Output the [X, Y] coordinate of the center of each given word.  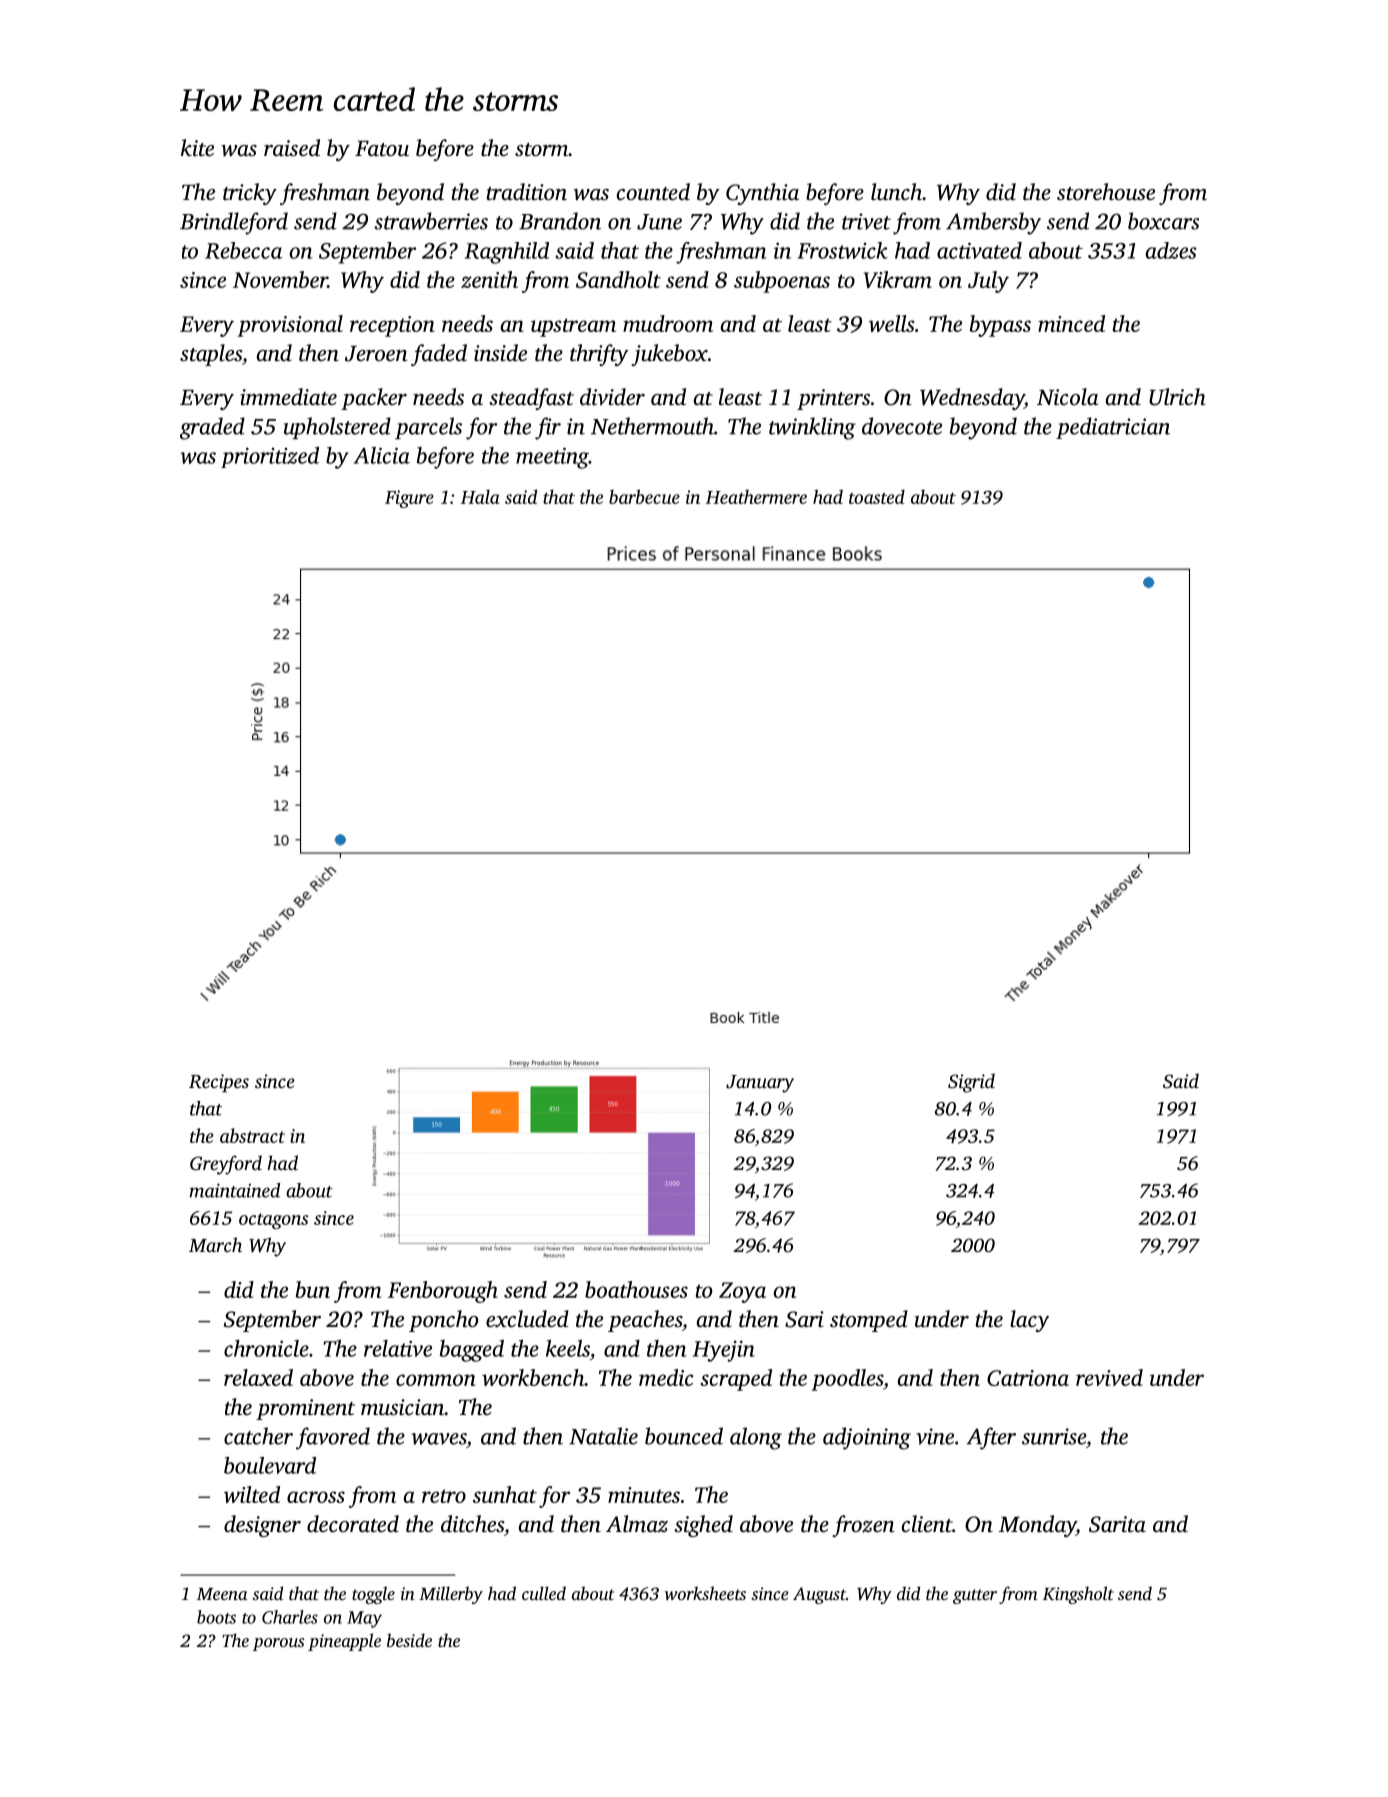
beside [409, 1640]
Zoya [742, 1292]
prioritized [270, 457]
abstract [252, 1135]
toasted [877, 497]
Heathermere [756, 497]
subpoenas [782, 282]
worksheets [705, 1593]
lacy [1029, 1321]
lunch [896, 192]
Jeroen [376, 354]
